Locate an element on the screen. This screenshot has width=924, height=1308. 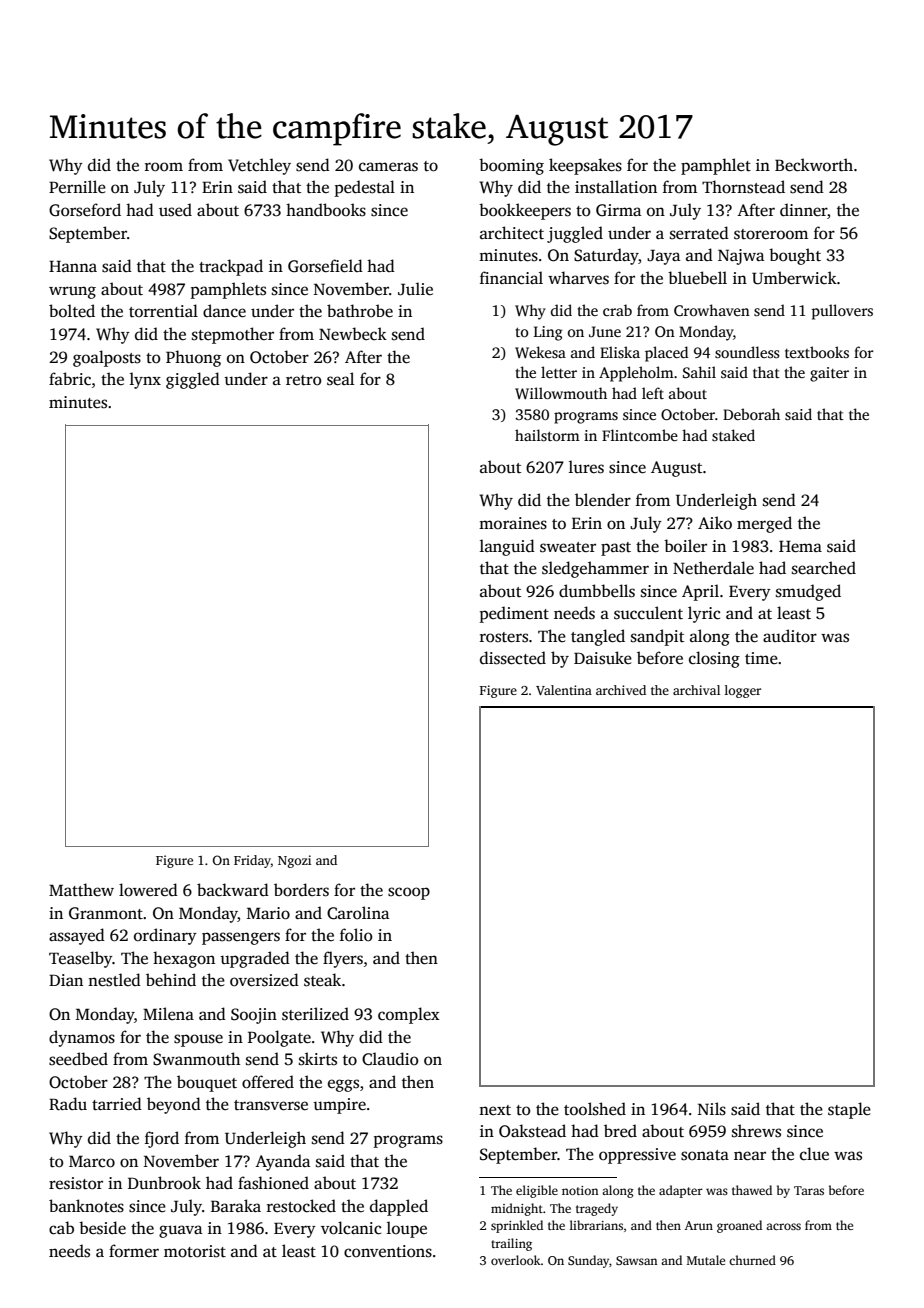
logger is located at coordinates (743, 691).
